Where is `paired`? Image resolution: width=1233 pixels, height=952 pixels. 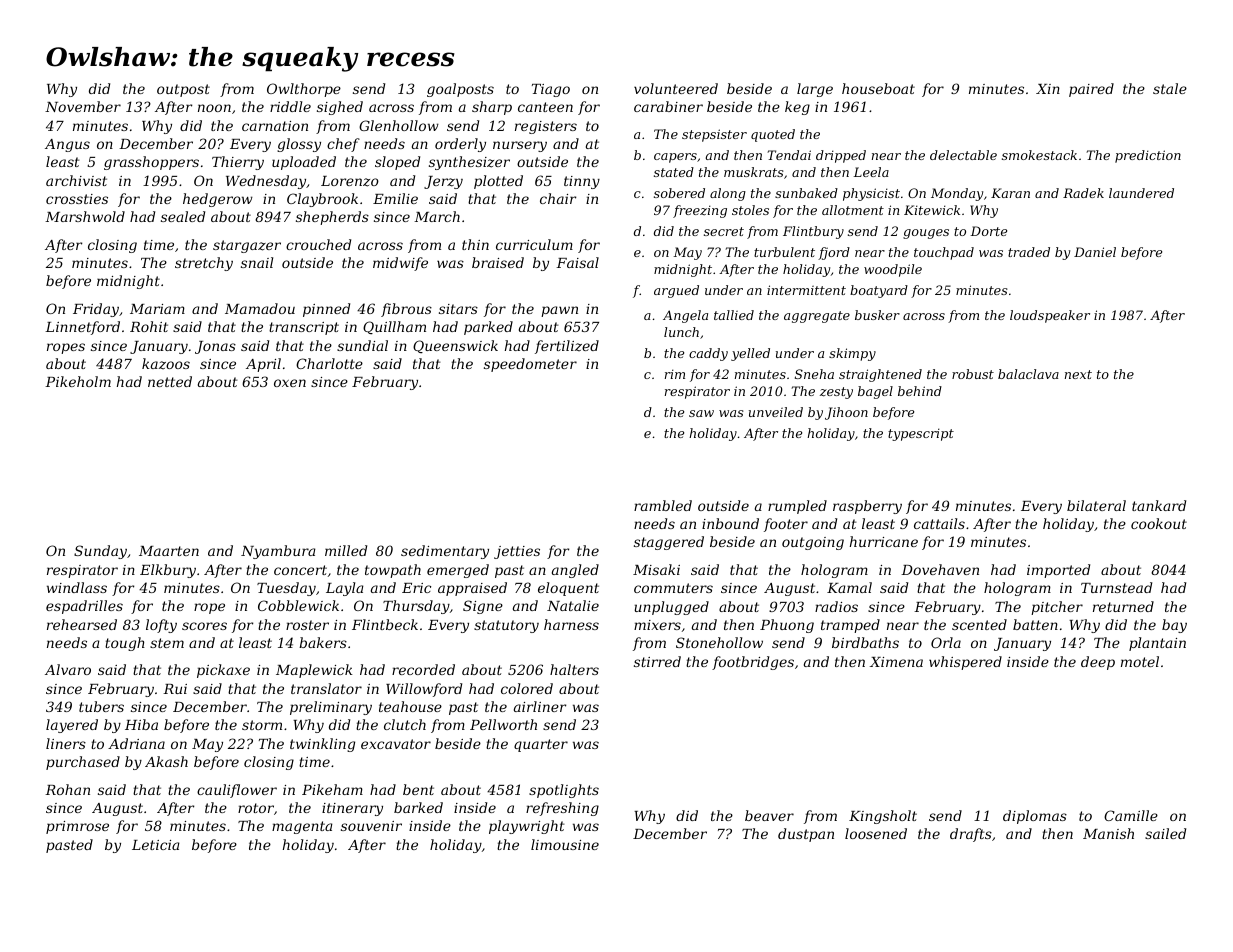
paired is located at coordinates (1091, 90).
